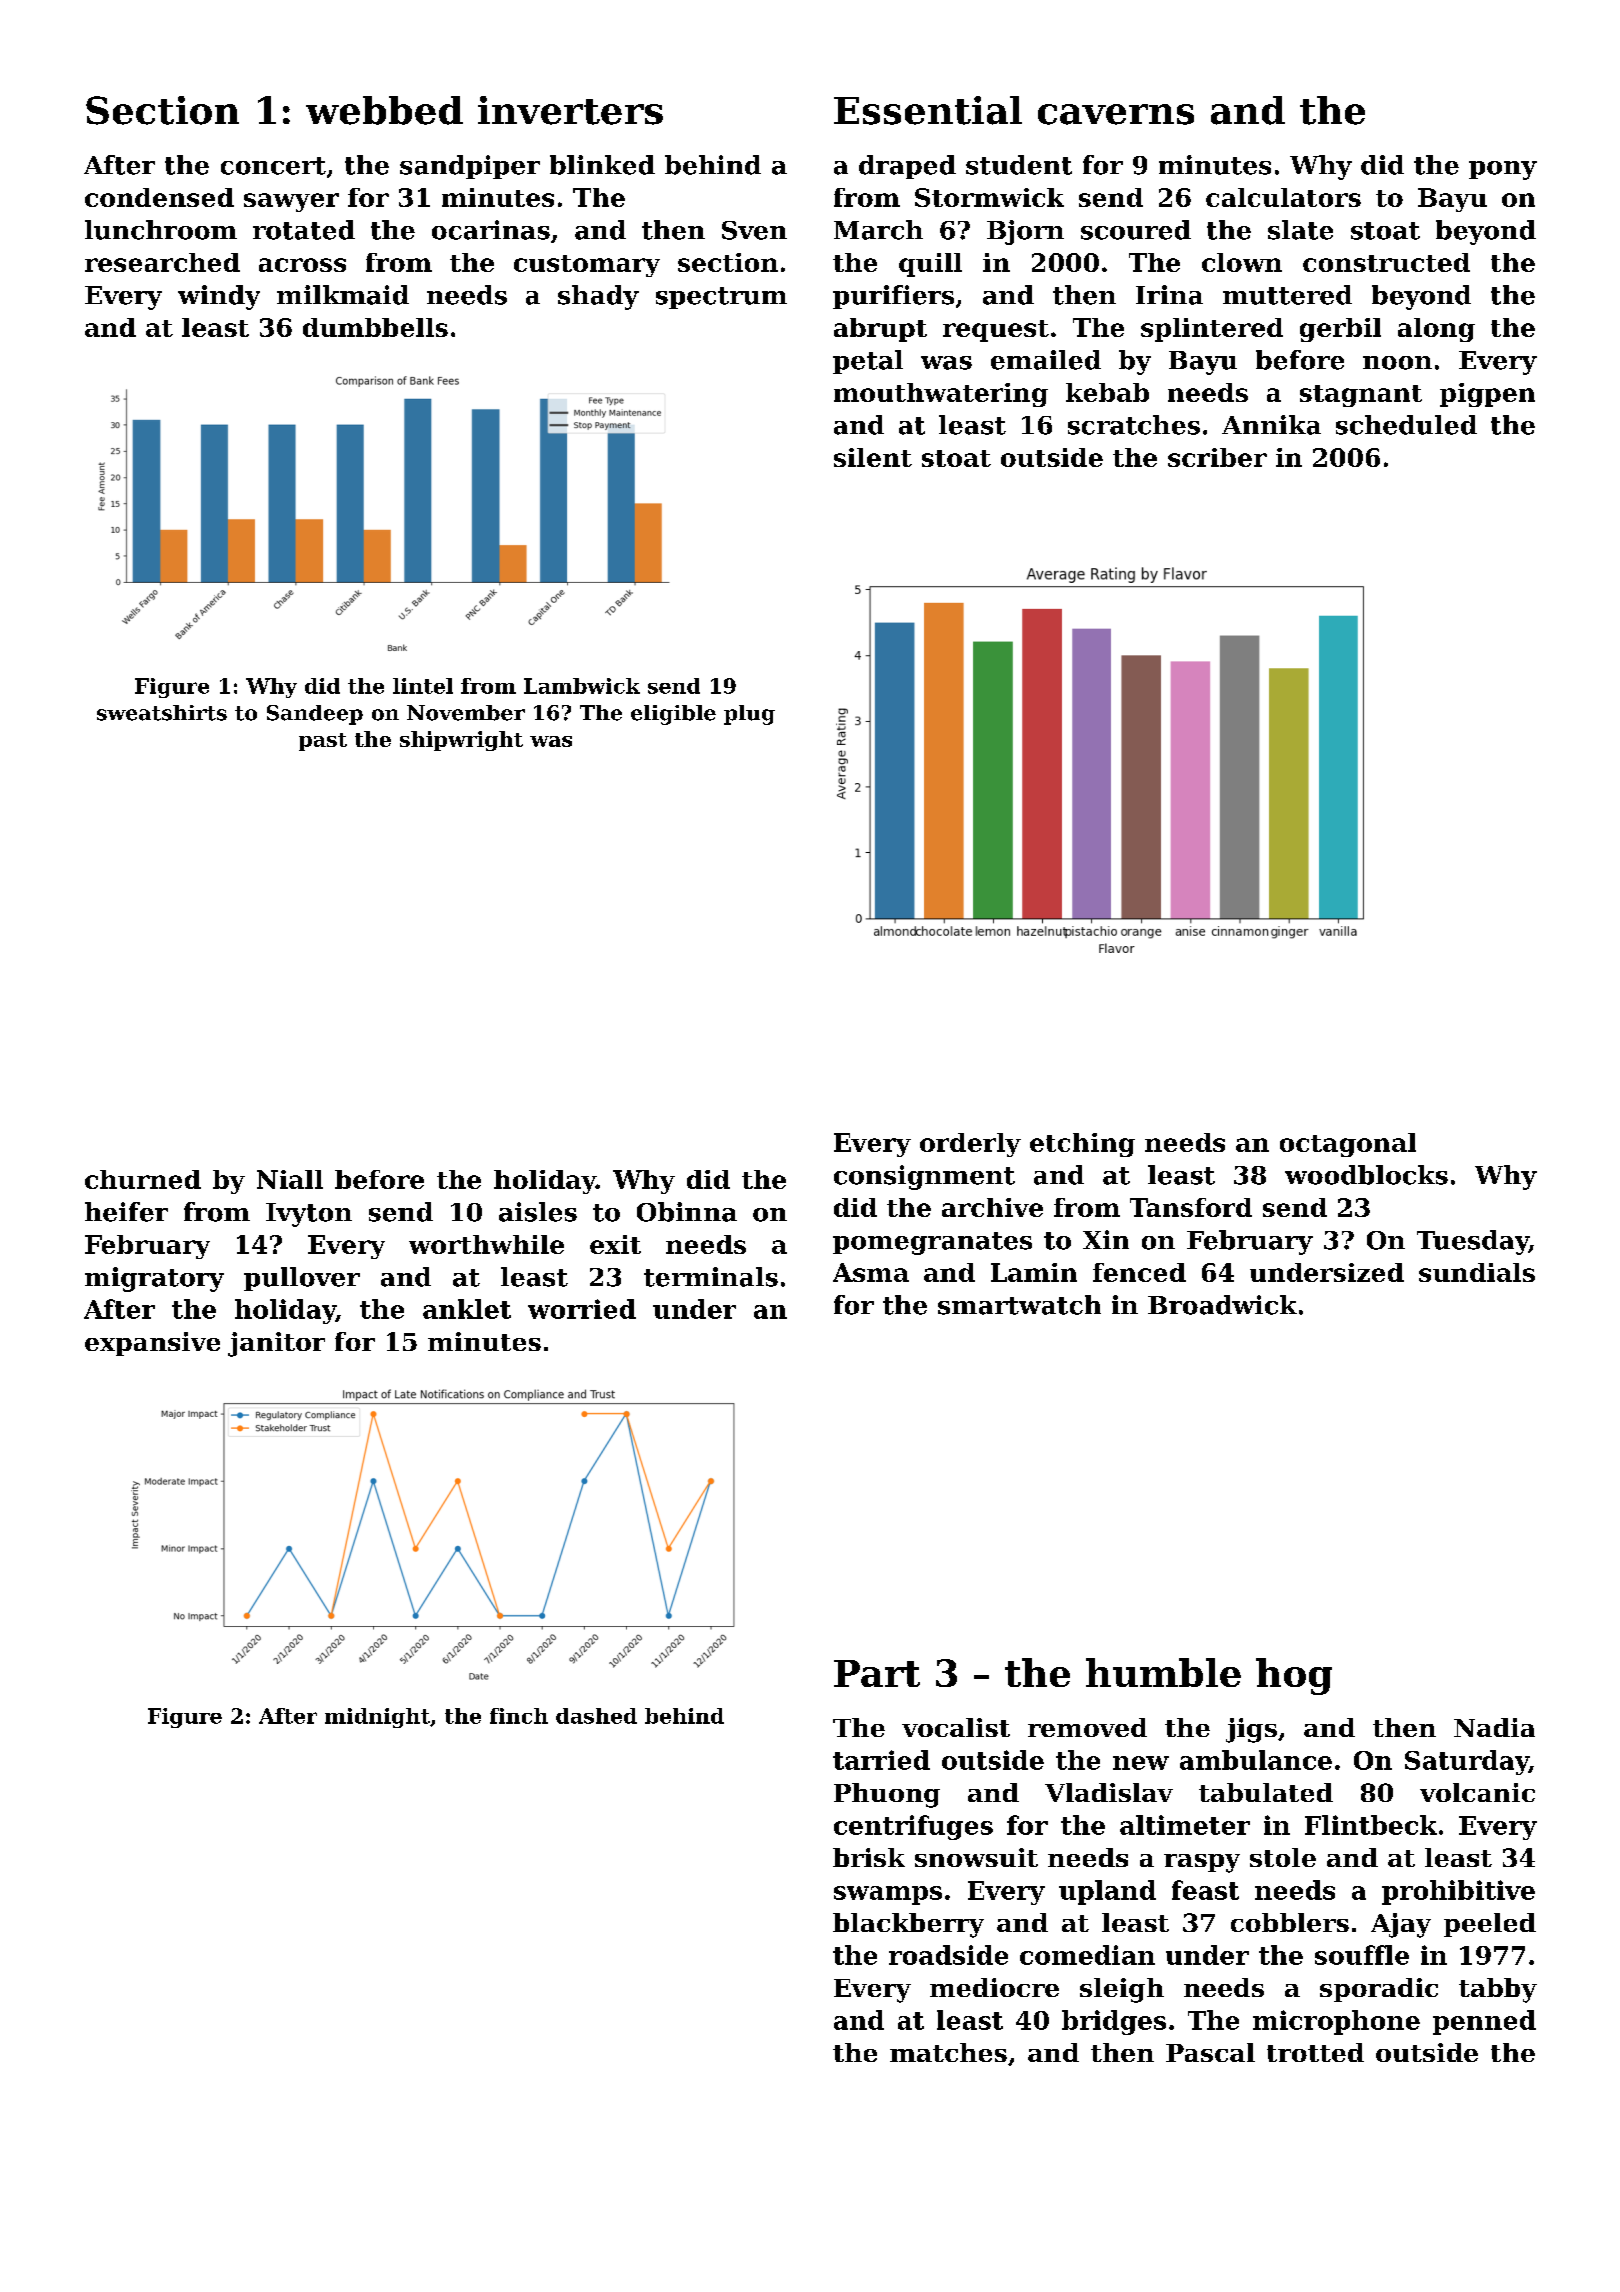 The image size is (1620, 2292). Describe the element at coordinates (1191, 1207) in the screenshot. I see `Tansford` at that location.
